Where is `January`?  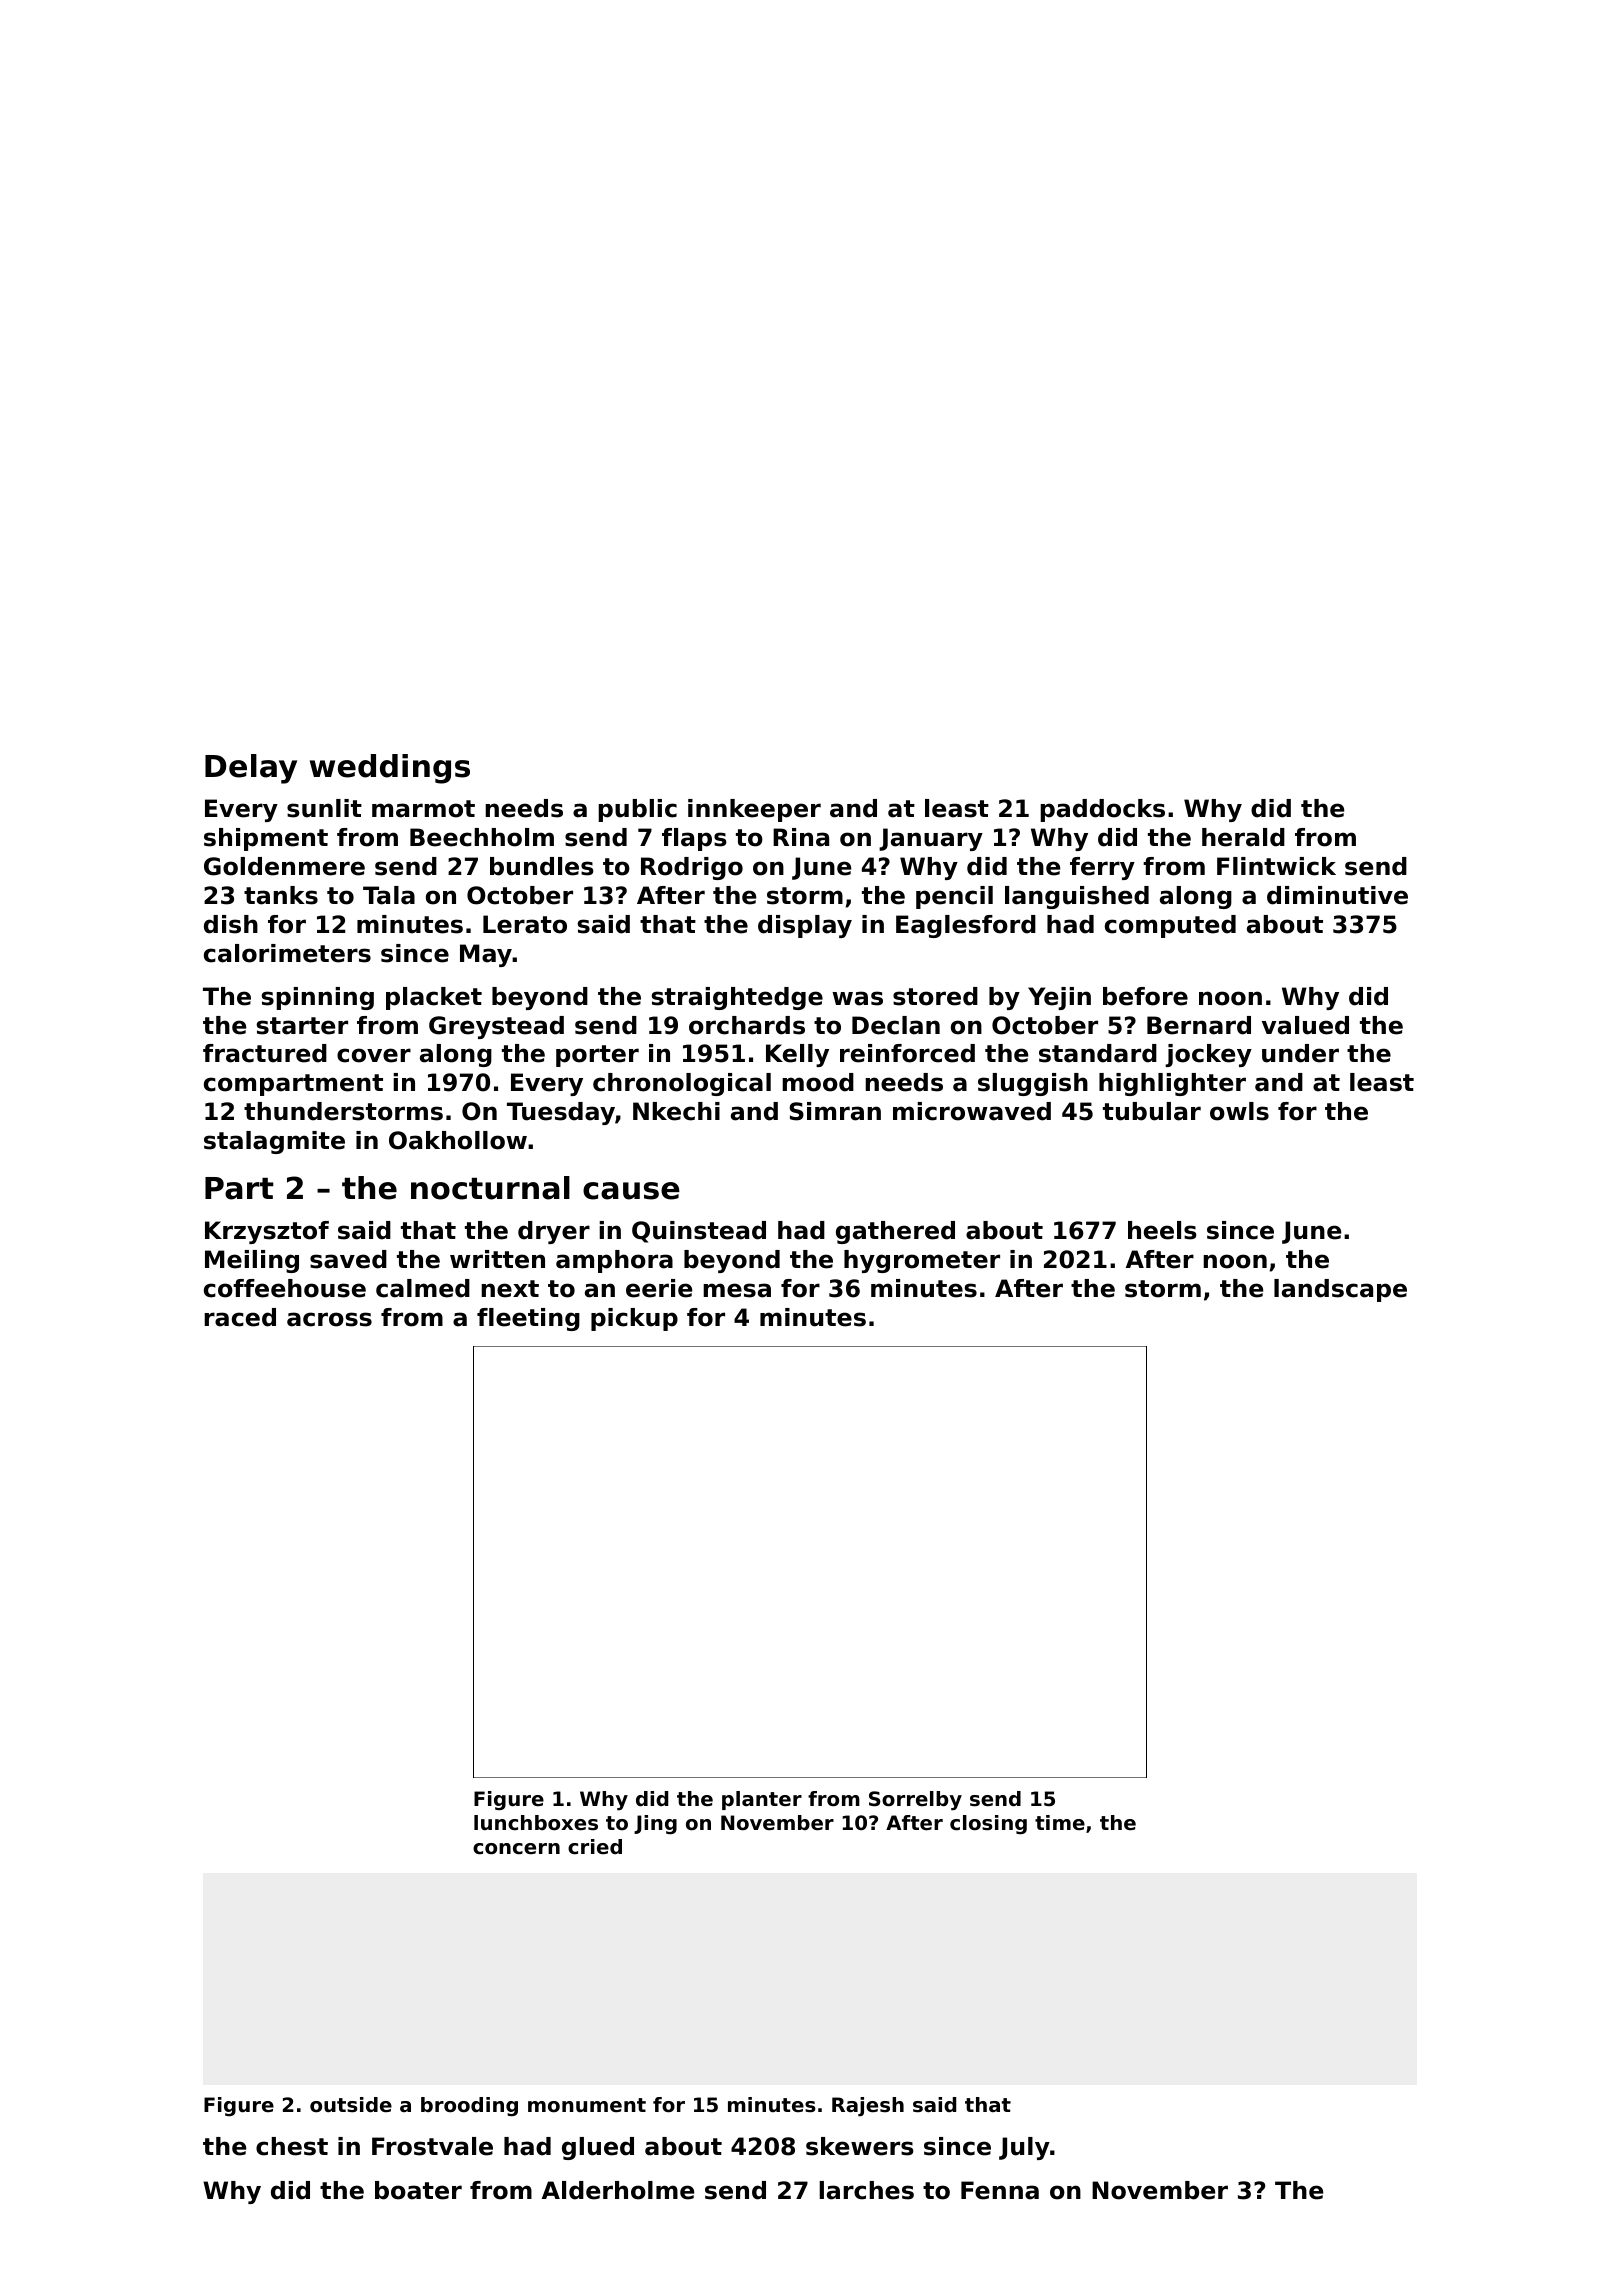 January is located at coordinates (931, 839).
